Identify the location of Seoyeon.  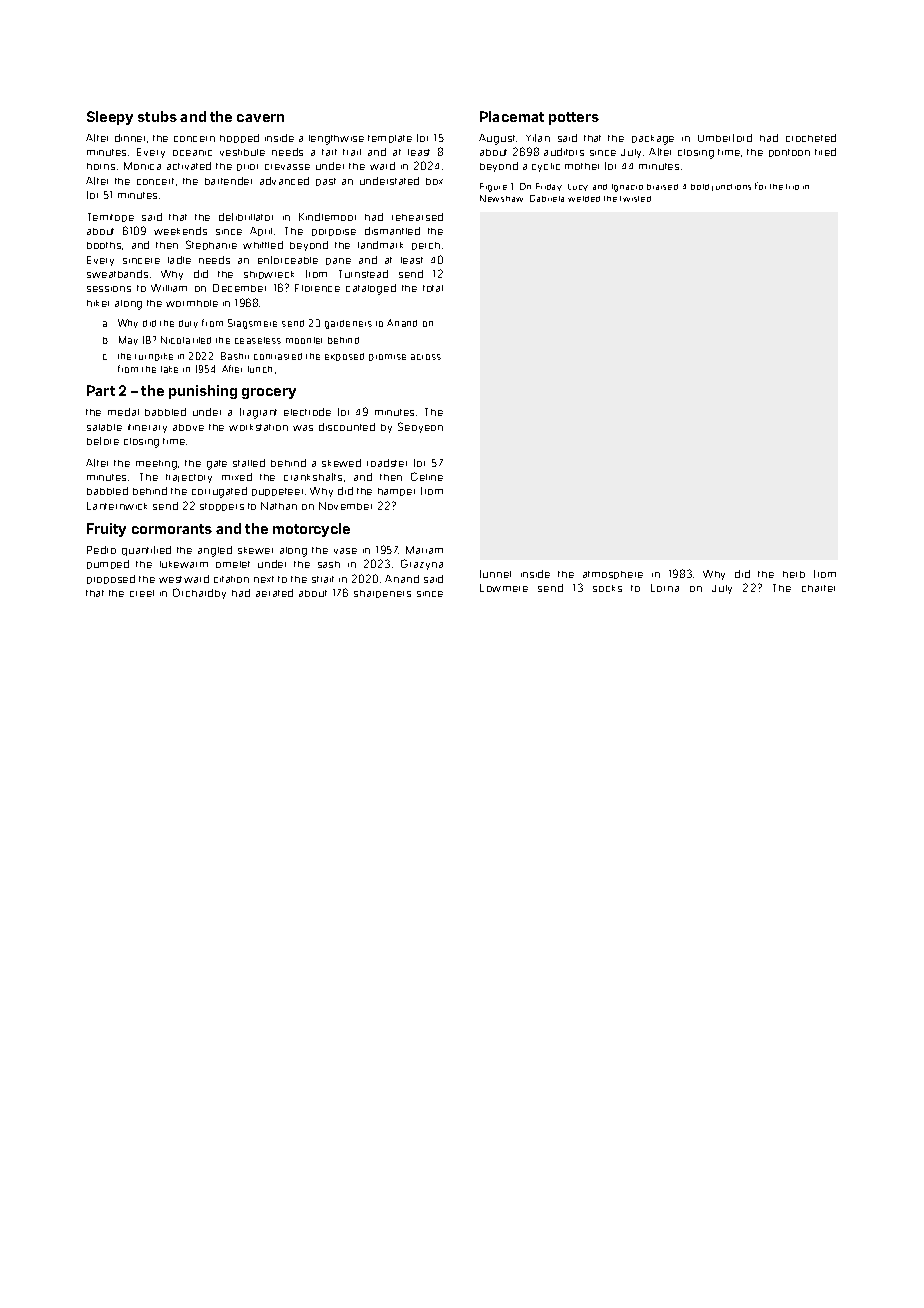
(420, 427).
